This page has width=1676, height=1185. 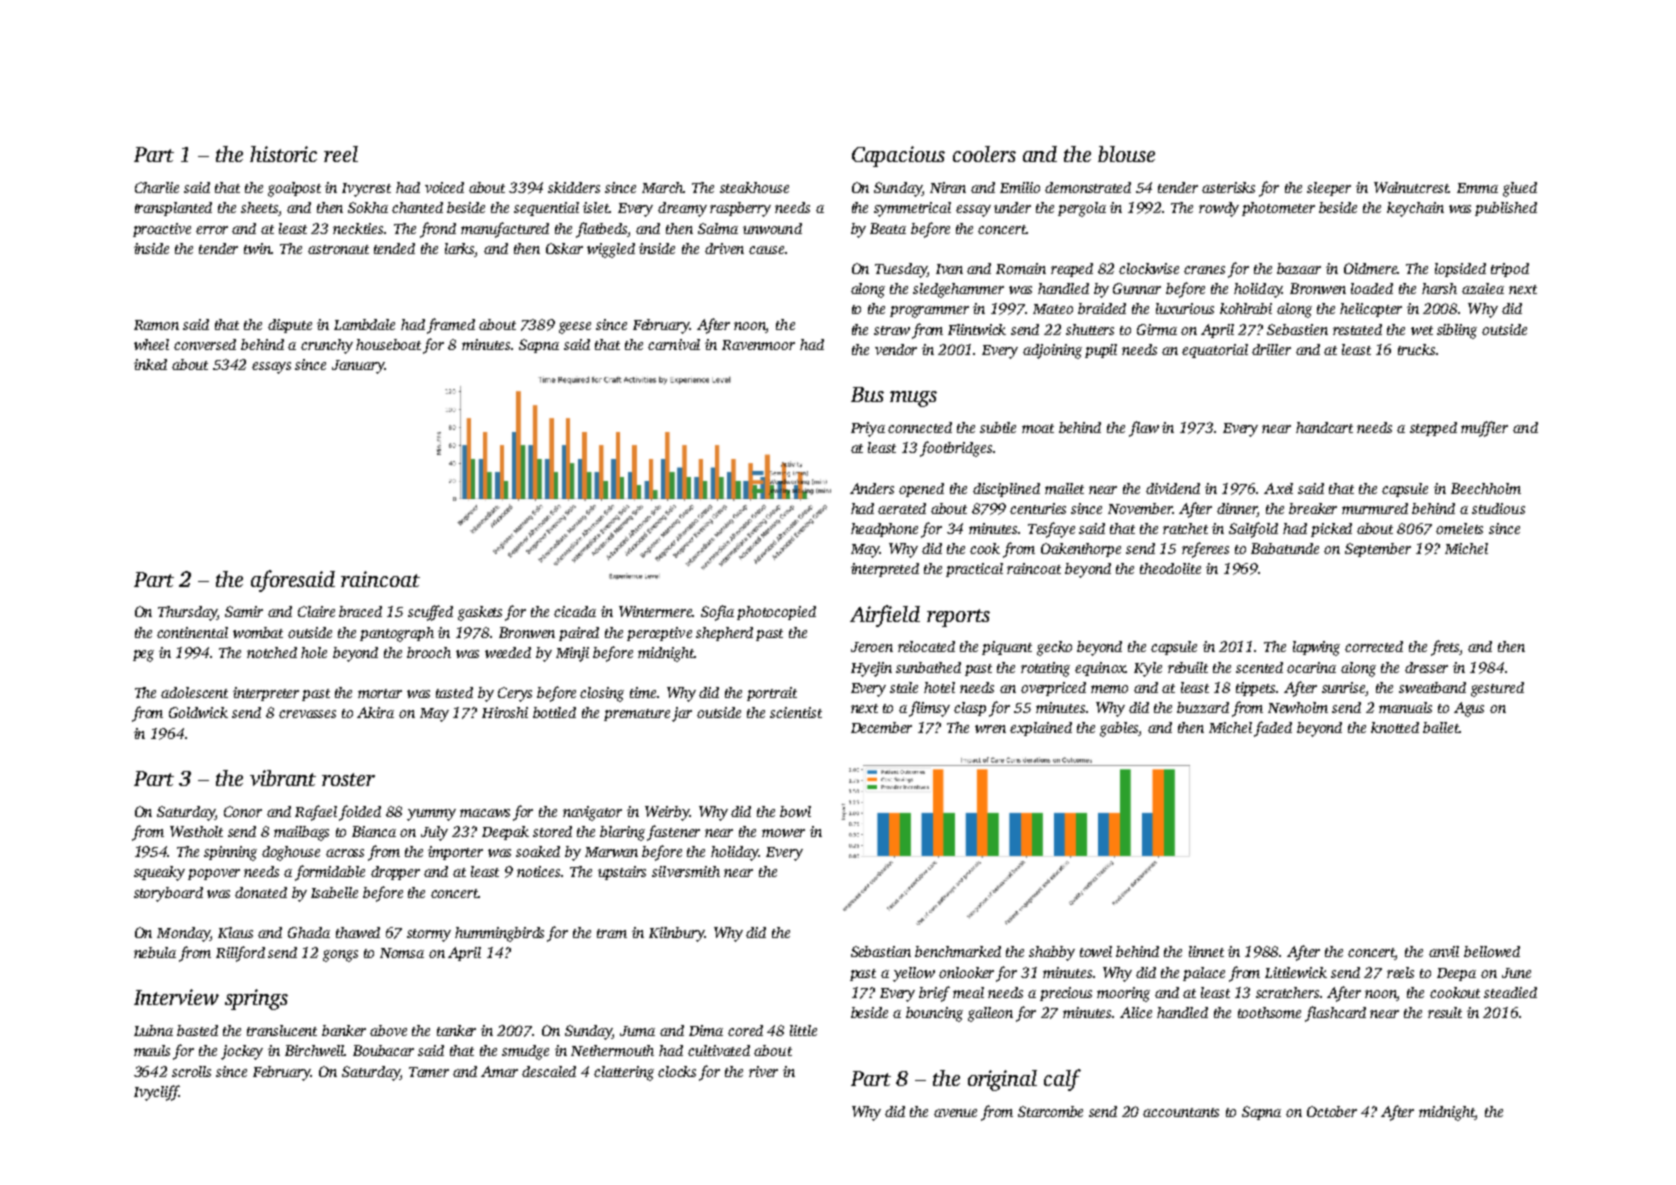 I want to click on linnet, so click(x=1206, y=951).
